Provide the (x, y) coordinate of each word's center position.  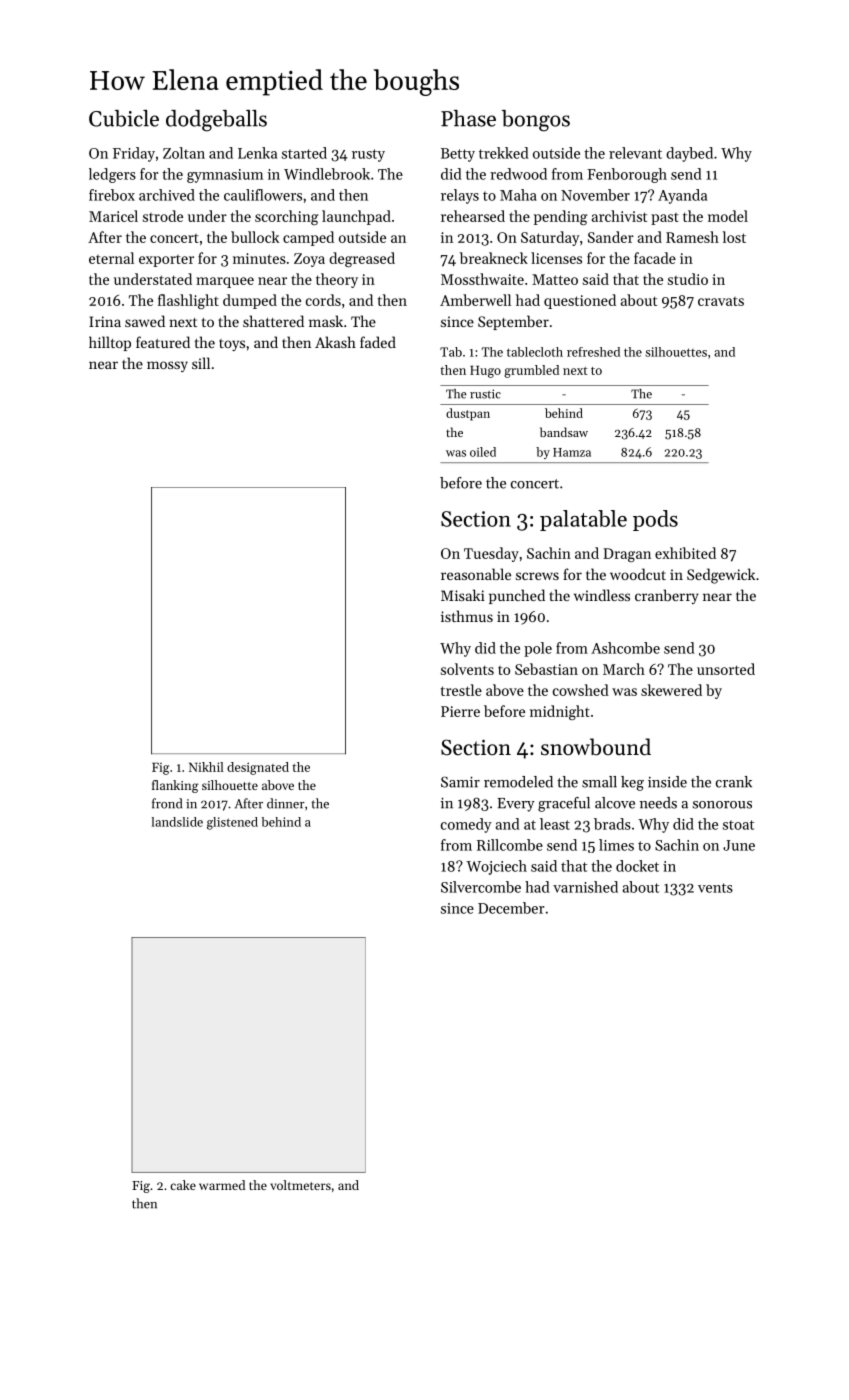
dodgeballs (216, 121)
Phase (468, 118)
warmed (222, 1185)
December (511, 908)
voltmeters (300, 1185)
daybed (689, 154)
